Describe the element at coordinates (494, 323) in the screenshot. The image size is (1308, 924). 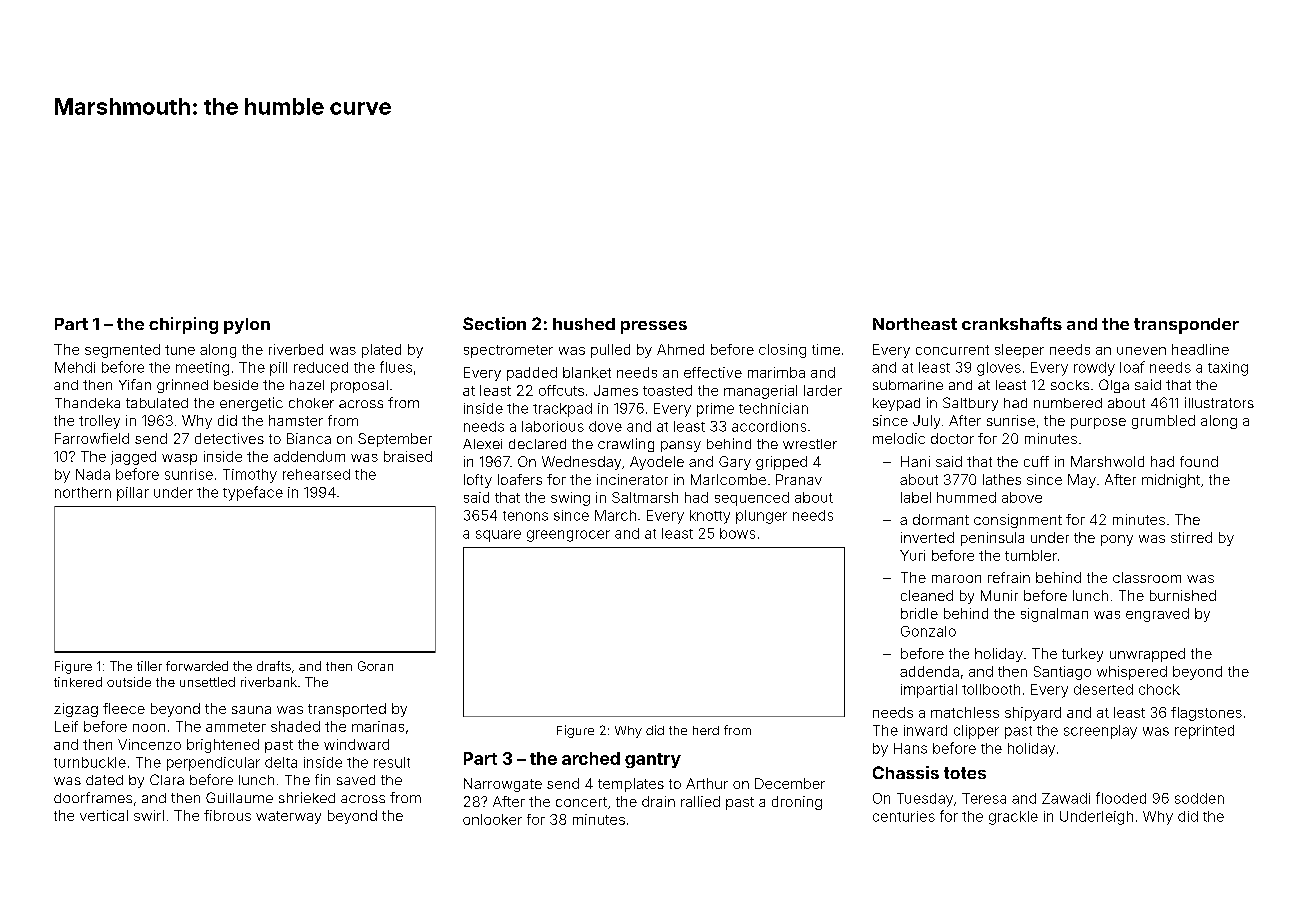
I see `Section` at that location.
